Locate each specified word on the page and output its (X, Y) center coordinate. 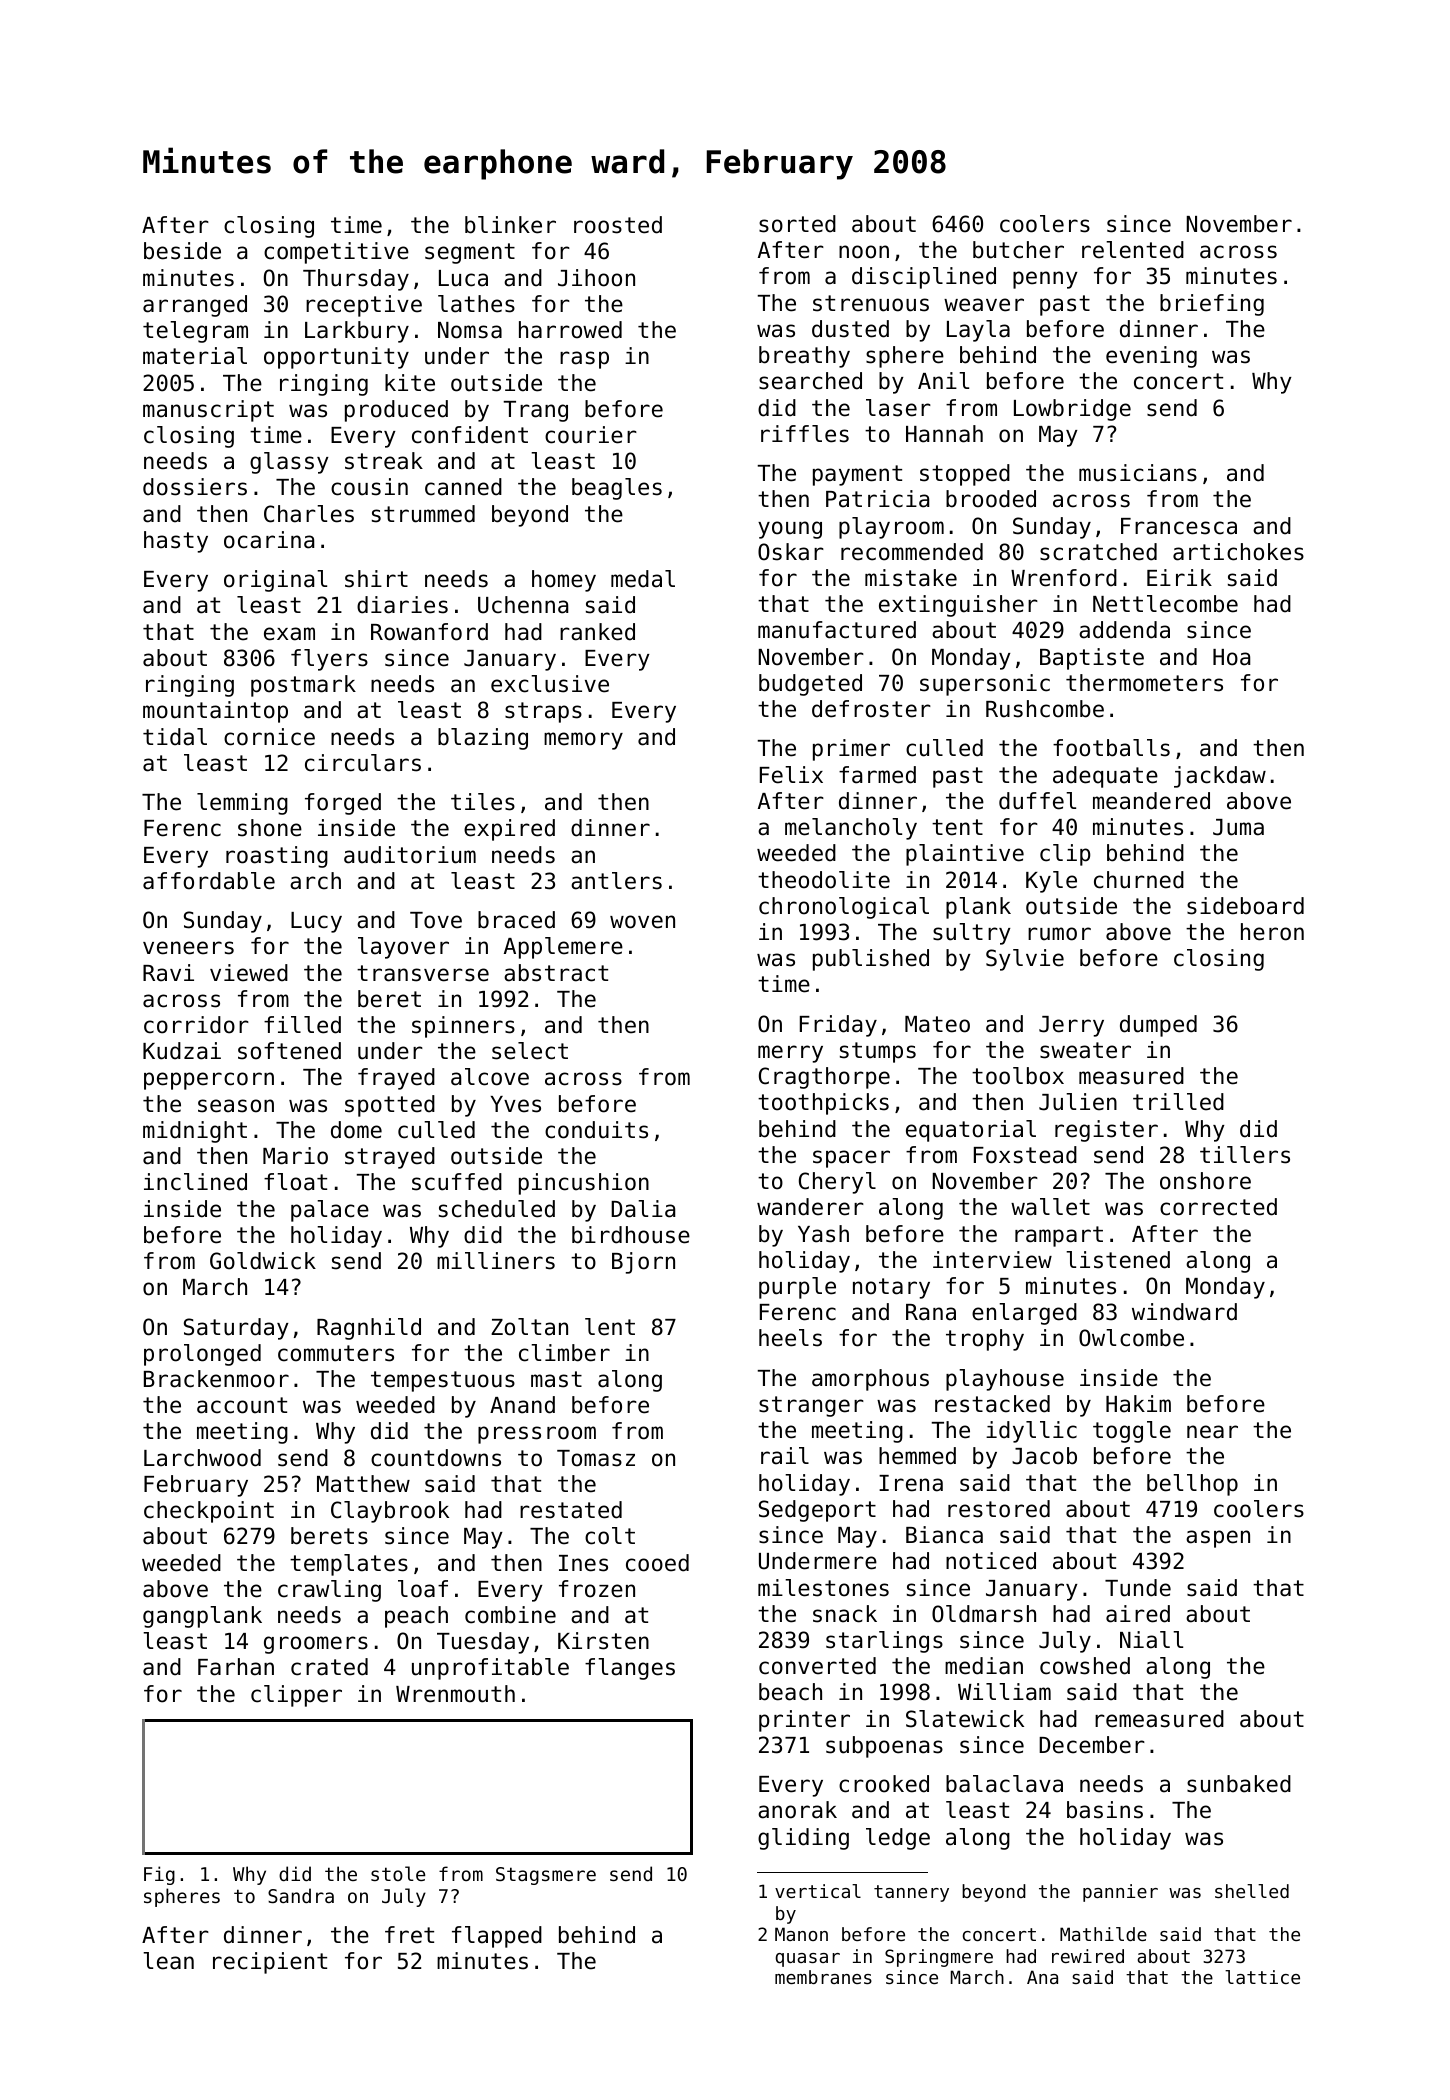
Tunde (1138, 1588)
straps (543, 712)
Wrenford (1064, 578)
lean (168, 1961)
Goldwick (263, 1261)
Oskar (791, 552)
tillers (1245, 1155)
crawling (329, 1591)
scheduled (497, 1209)
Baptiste (1092, 659)
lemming (242, 804)
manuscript (208, 411)
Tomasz (596, 1458)
